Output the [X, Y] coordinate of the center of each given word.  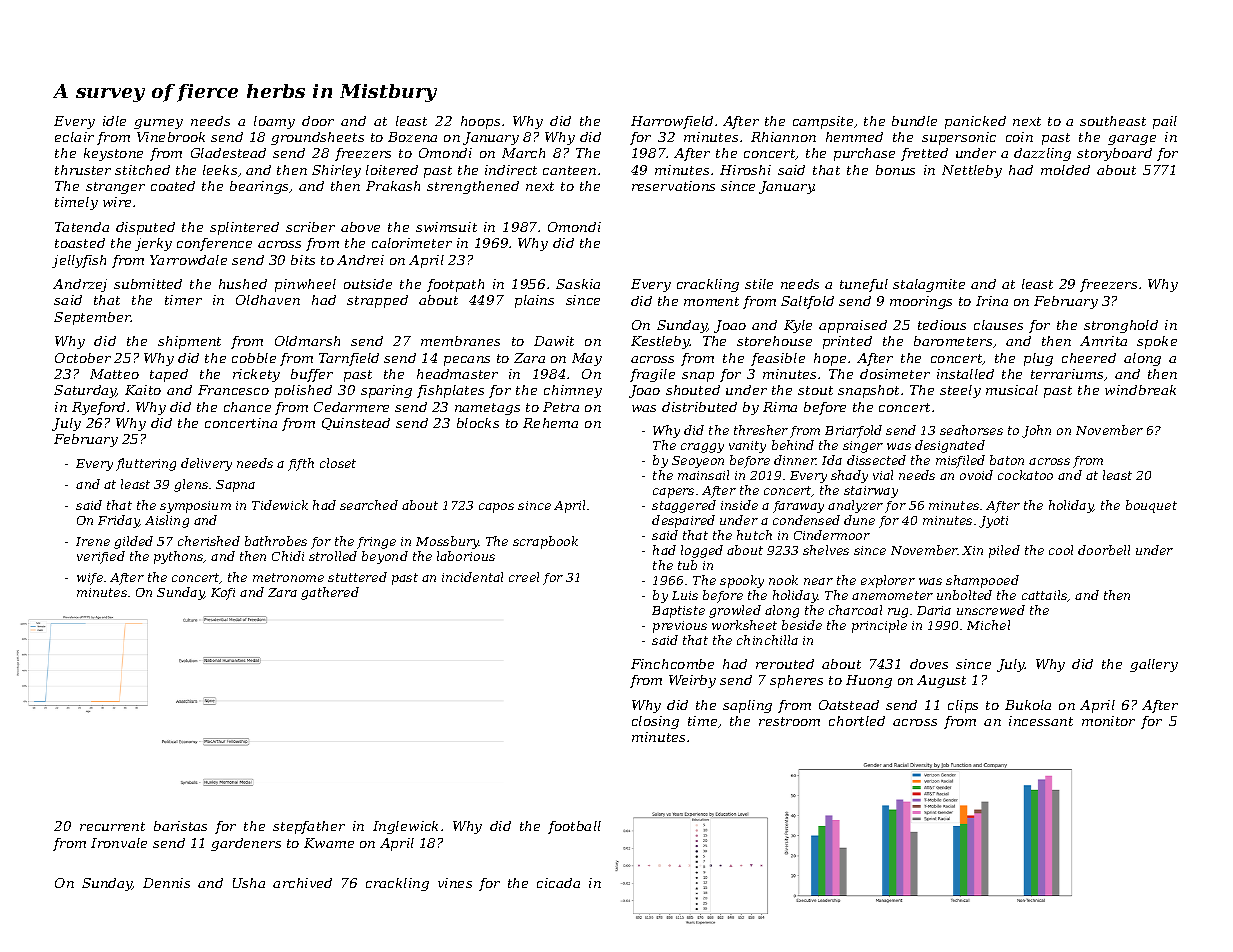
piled [1004, 551]
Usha [249, 883]
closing [655, 722]
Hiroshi [745, 170]
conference [214, 244]
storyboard [1114, 154]
